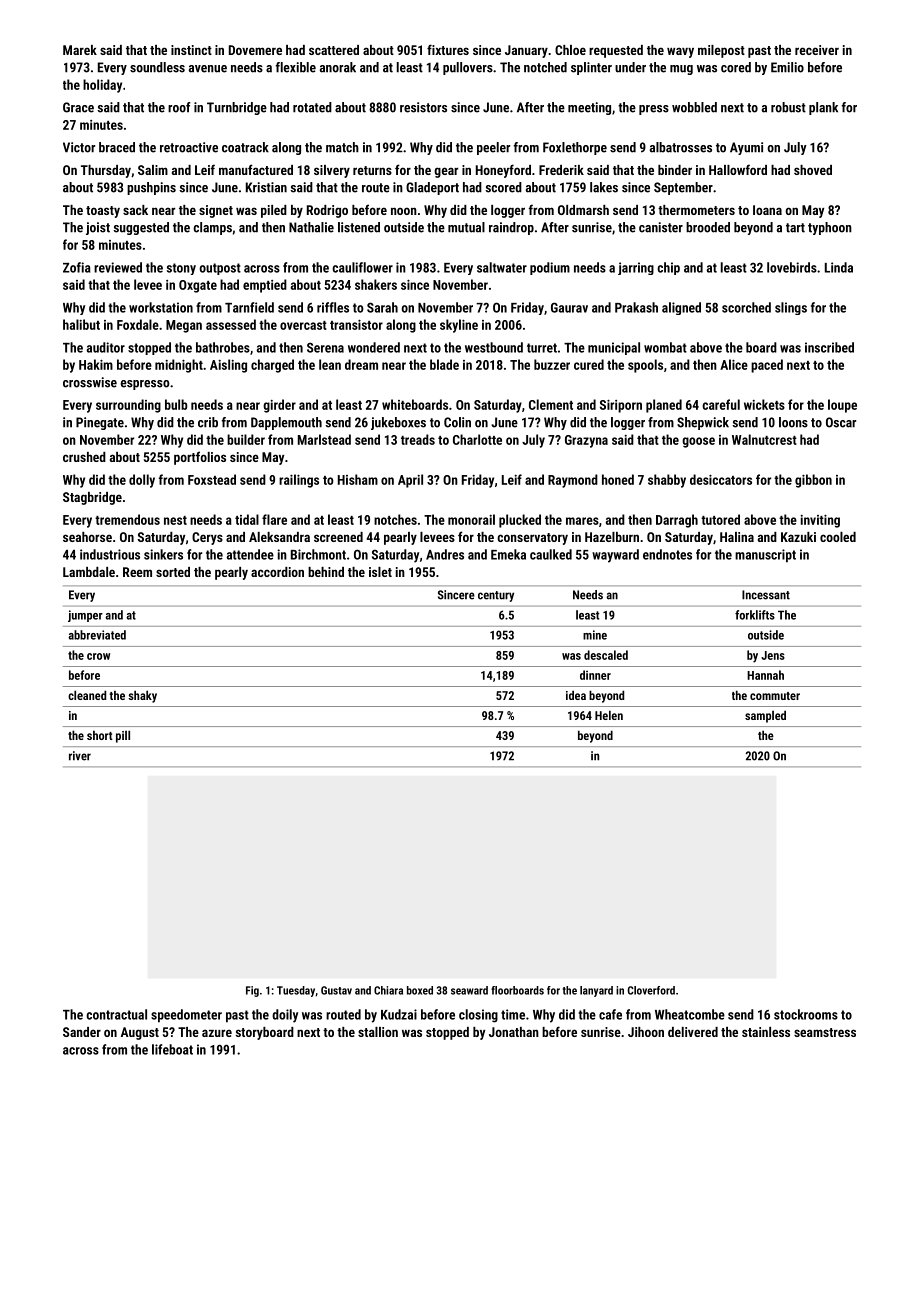 This page has height=1308, width=924. What do you see at coordinates (186, 1016) in the page?
I see `speedometer` at bounding box center [186, 1016].
